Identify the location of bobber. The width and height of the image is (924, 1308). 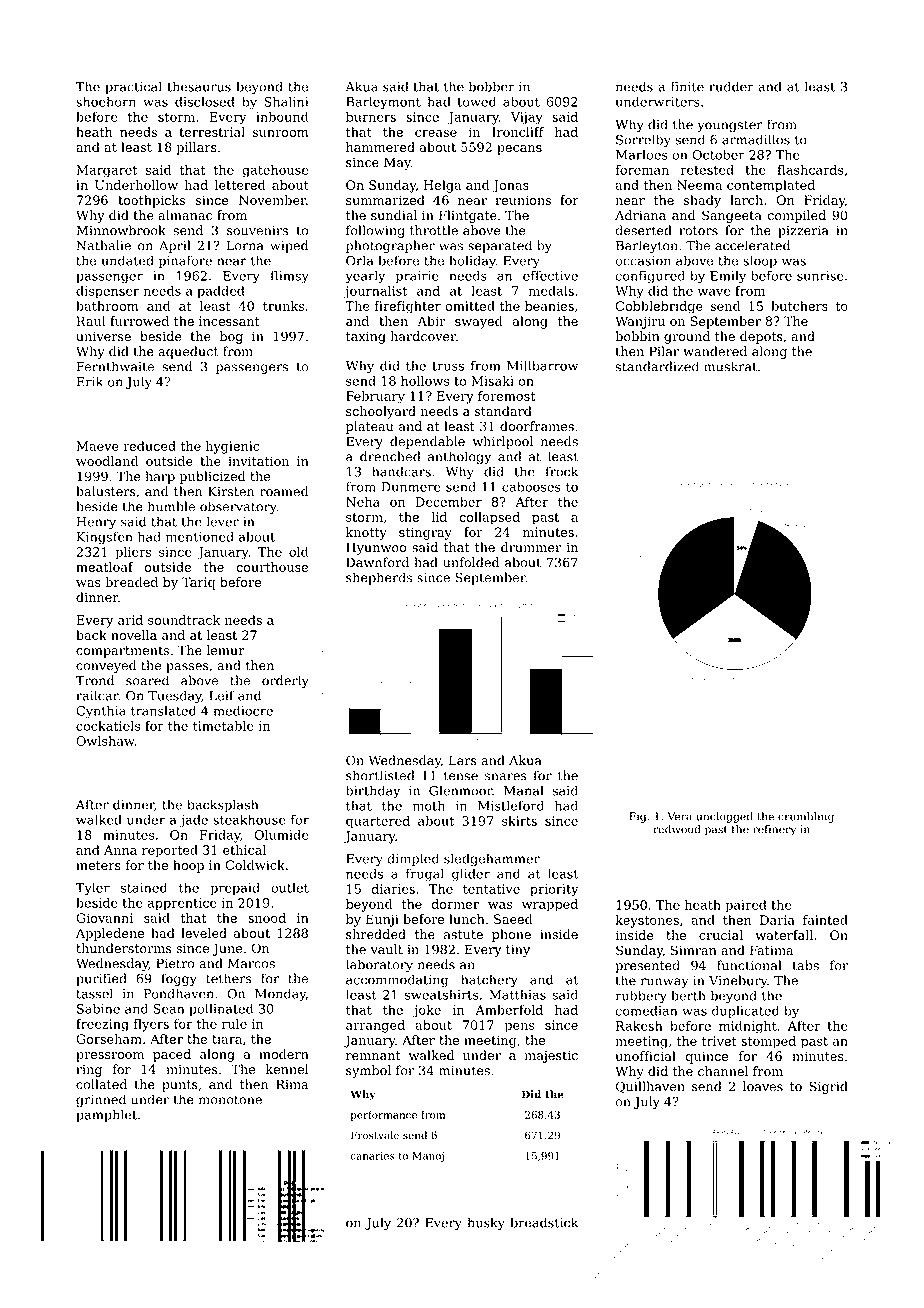
(492, 86).
